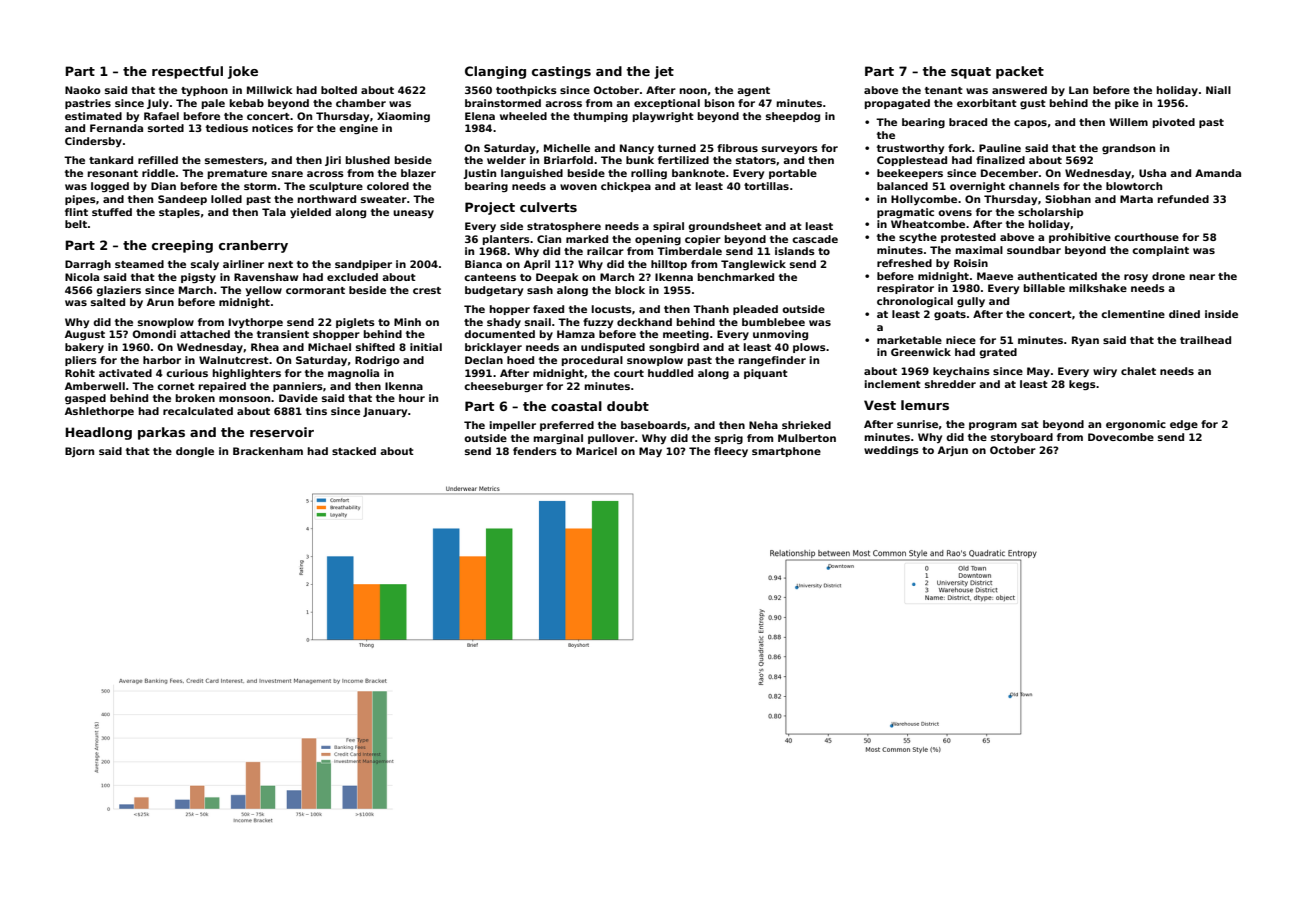 The image size is (1308, 924). Describe the element at coordinates (924, 200) in the screenshot. I see `Hollycombe` at that location.
